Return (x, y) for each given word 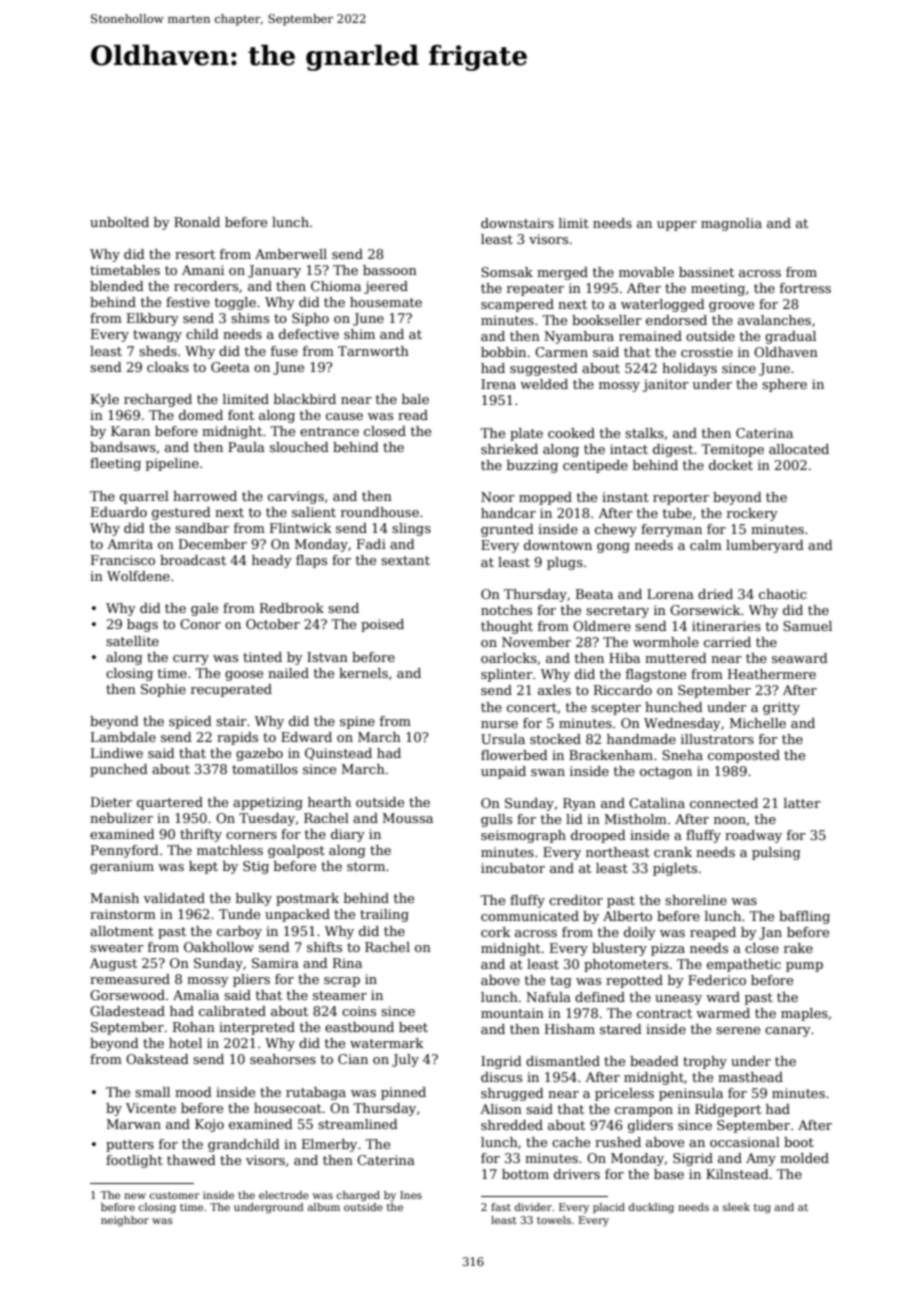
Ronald (197, 222)
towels (554, 1220)
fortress (805, 288)
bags (142, 625)
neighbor (125, 1221)
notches (506, 610)
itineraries (726, 626)
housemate (386, 302)
